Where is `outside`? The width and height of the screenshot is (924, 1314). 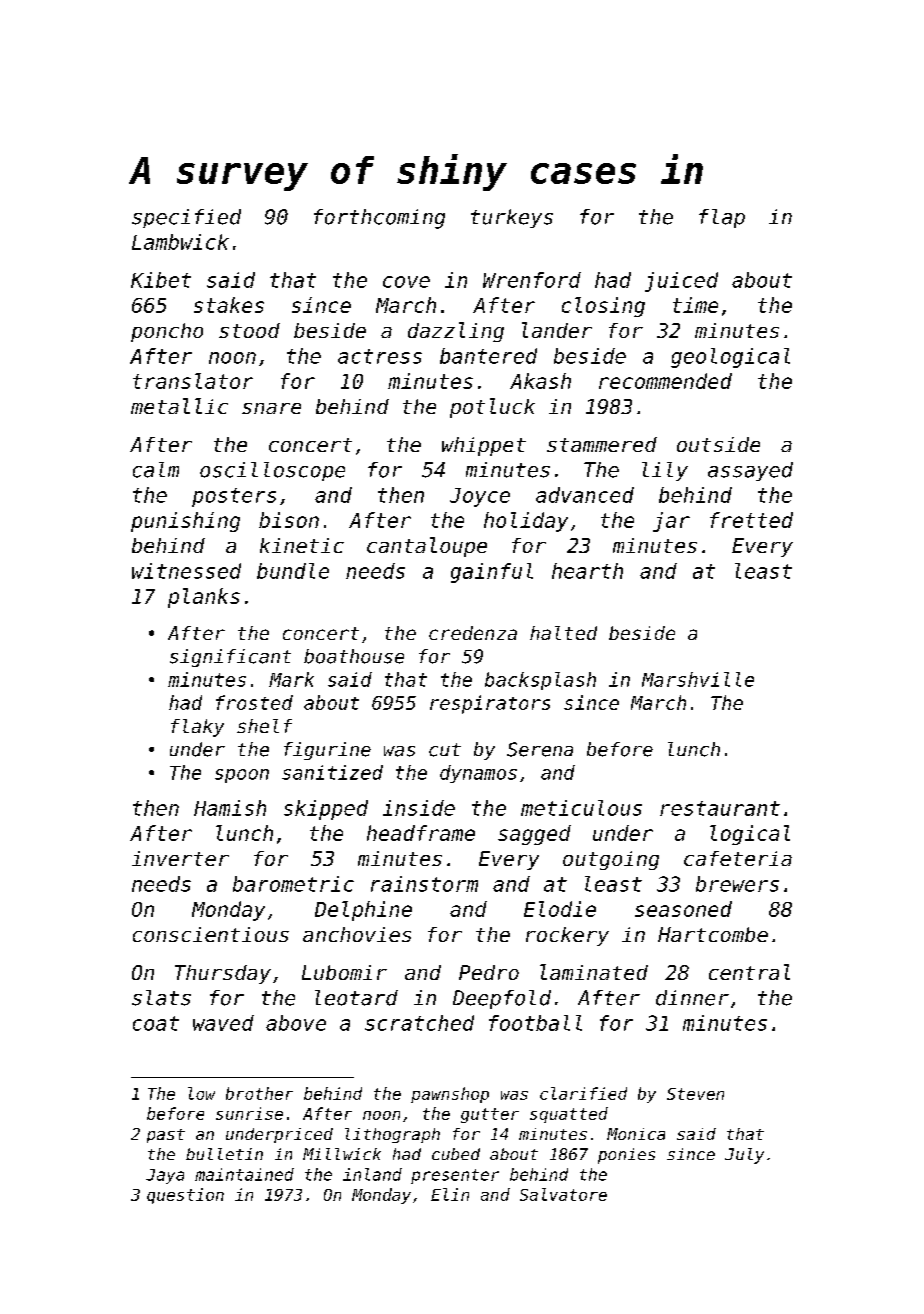 outside is located at coordinates (718, 444).
